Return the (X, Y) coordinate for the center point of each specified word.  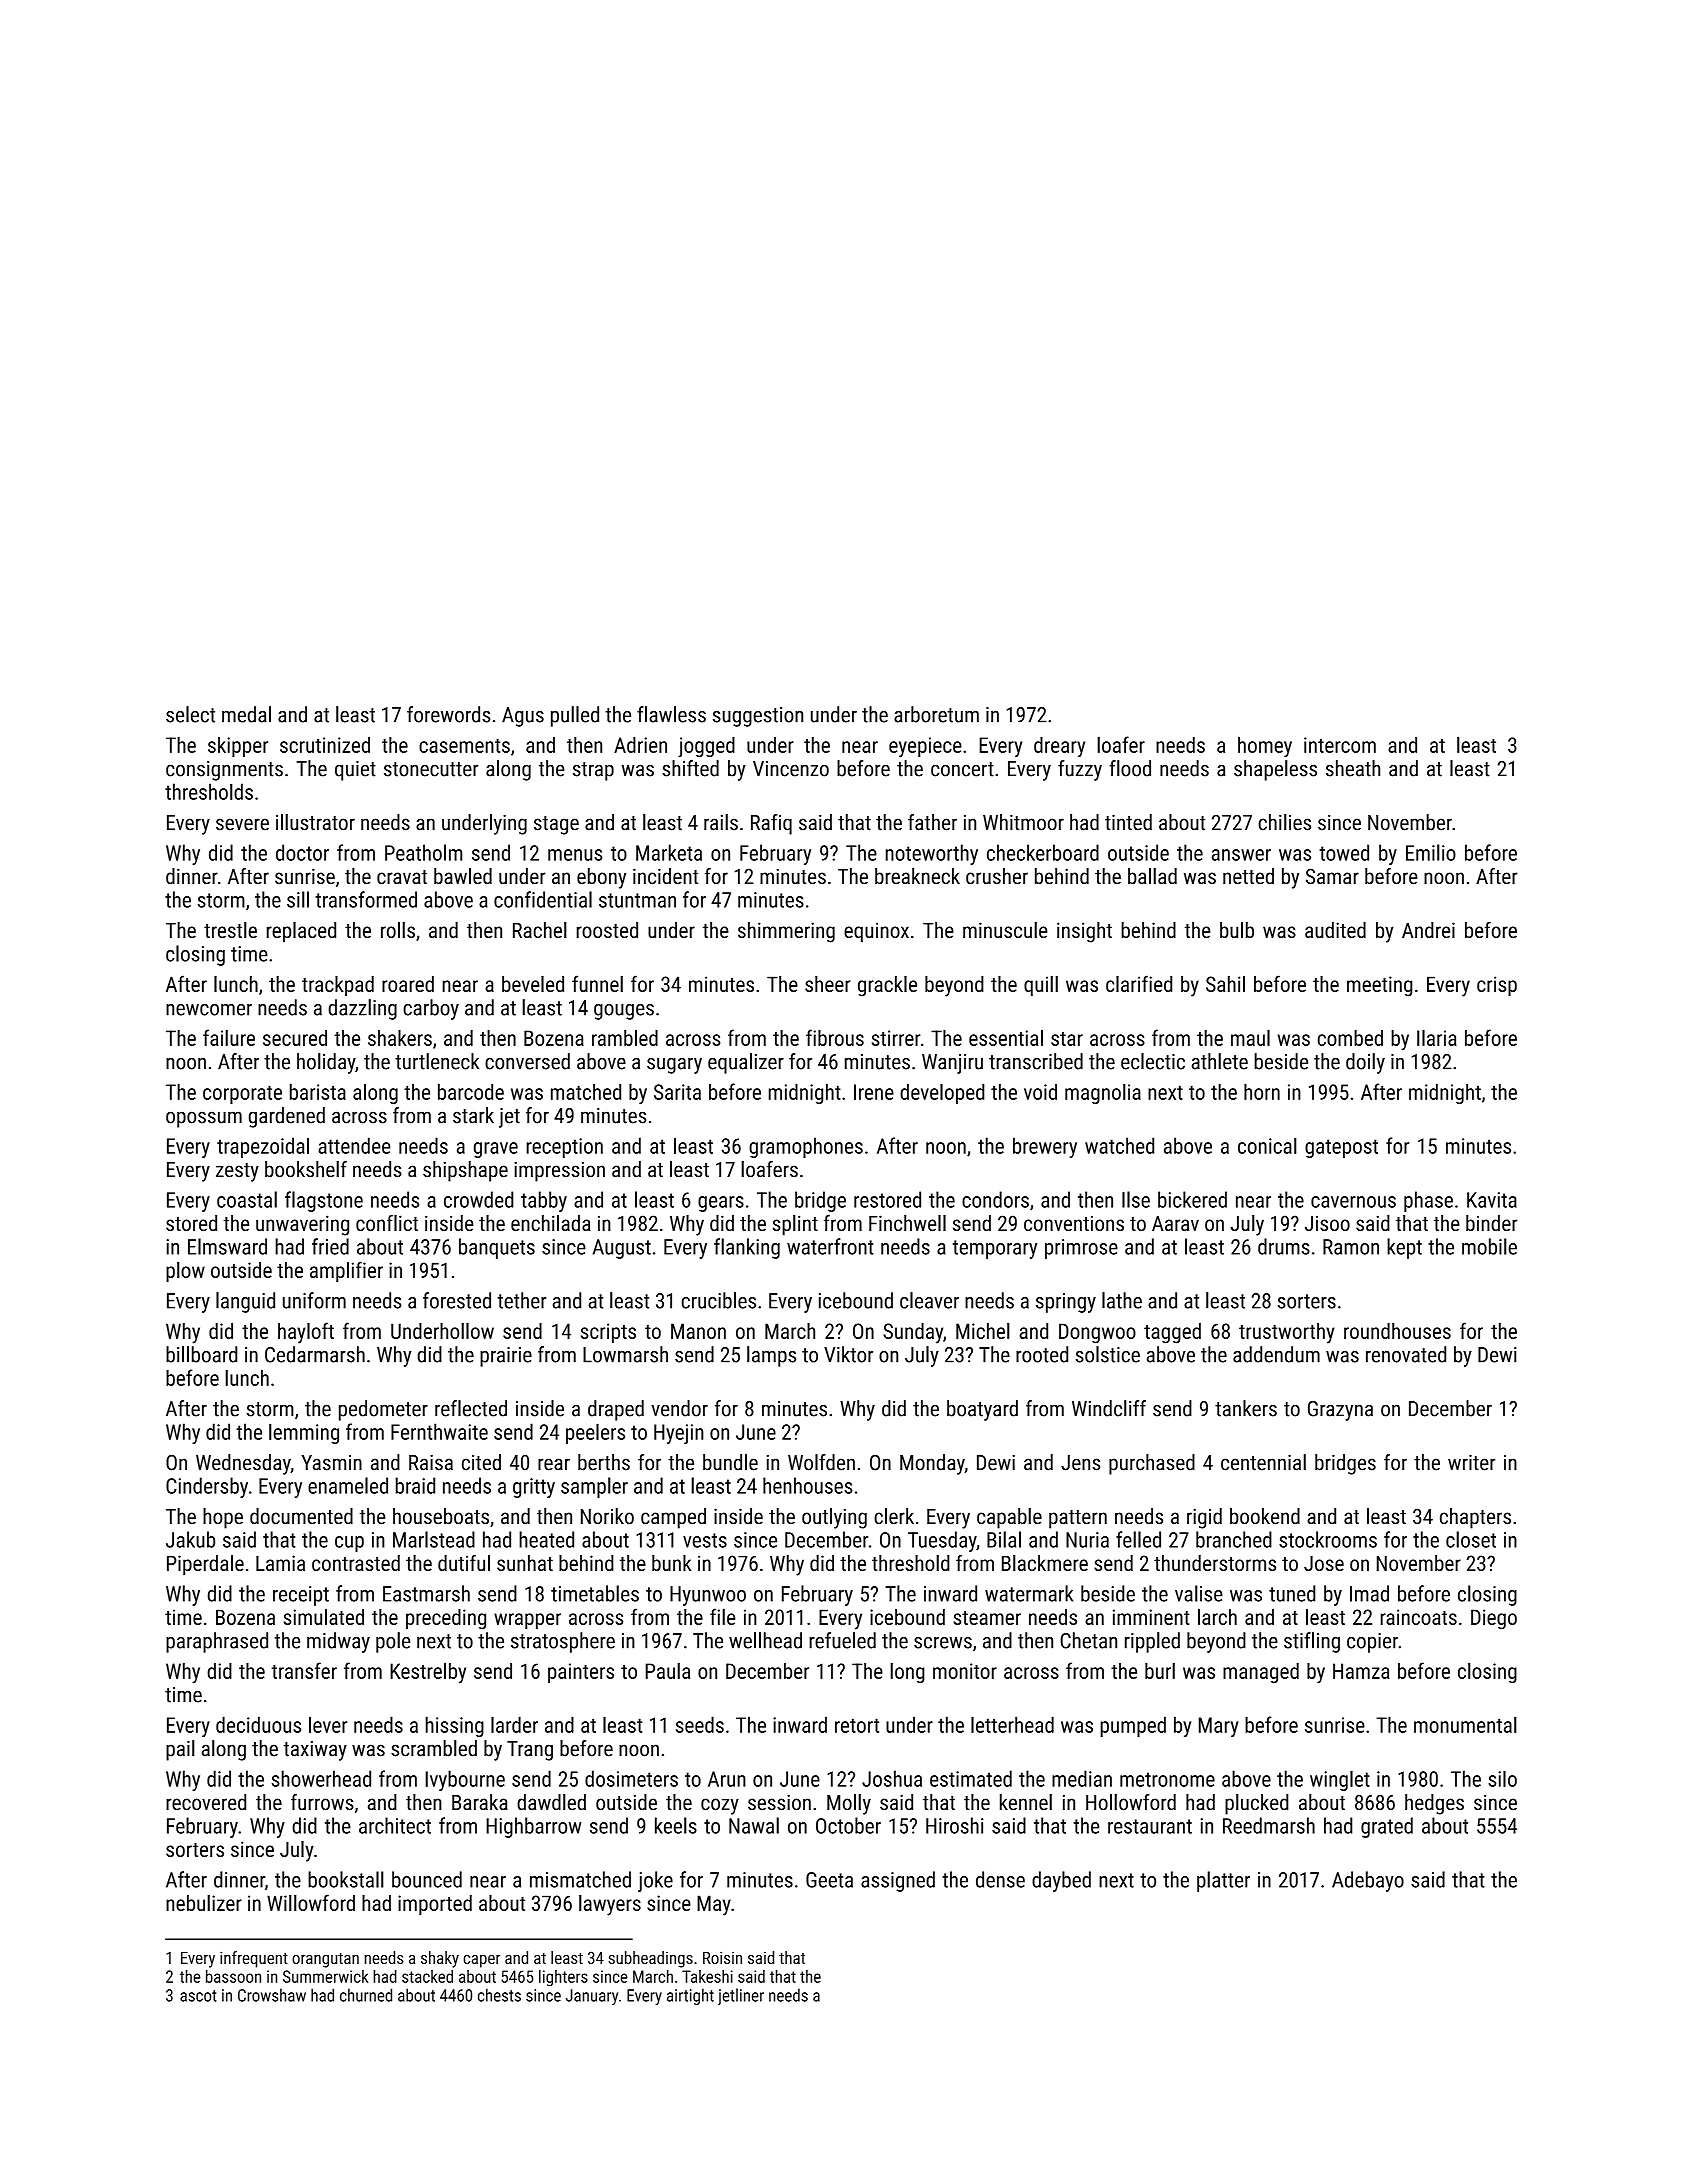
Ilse (1136, 1199)
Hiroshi (954, 1825)
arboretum (936, 714)
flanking (747, 1248)
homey (1265, 747)
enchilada (551, 1223)
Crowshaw (272, 1995)
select (190, 714)
